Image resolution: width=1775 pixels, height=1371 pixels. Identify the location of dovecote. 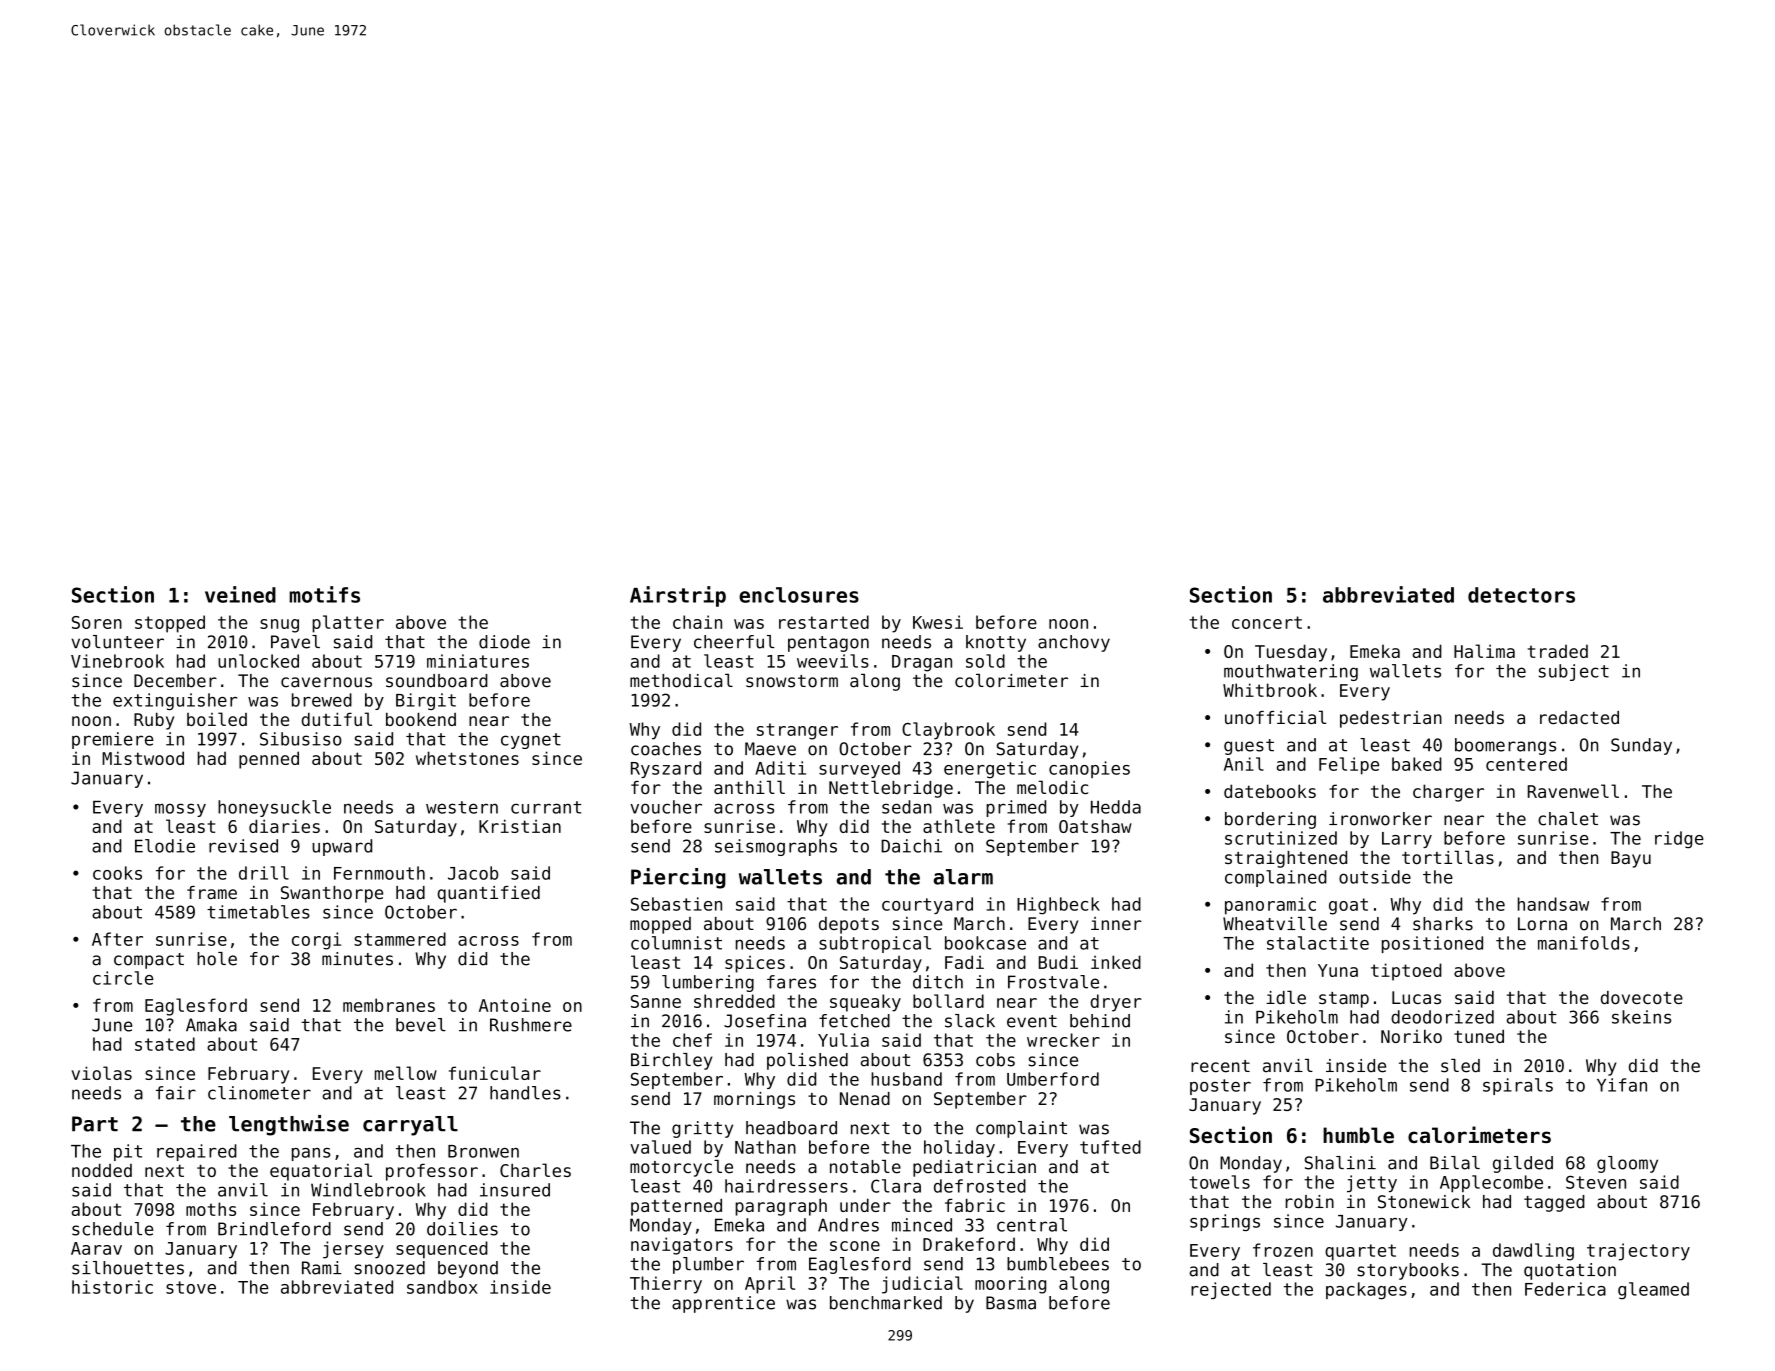
(1642, 997).
